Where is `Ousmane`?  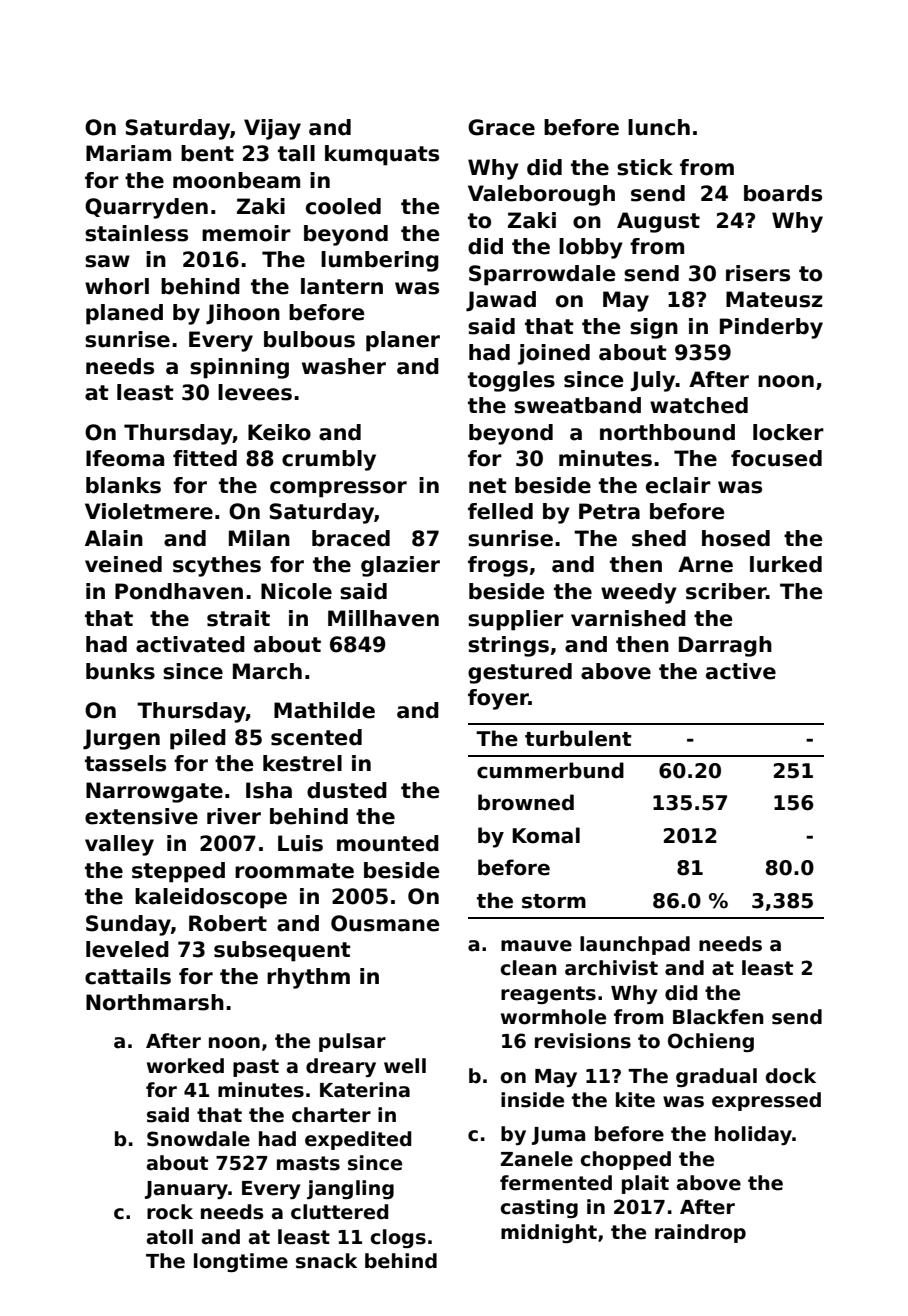 Ousmane is located at coordinates (385, 923).
